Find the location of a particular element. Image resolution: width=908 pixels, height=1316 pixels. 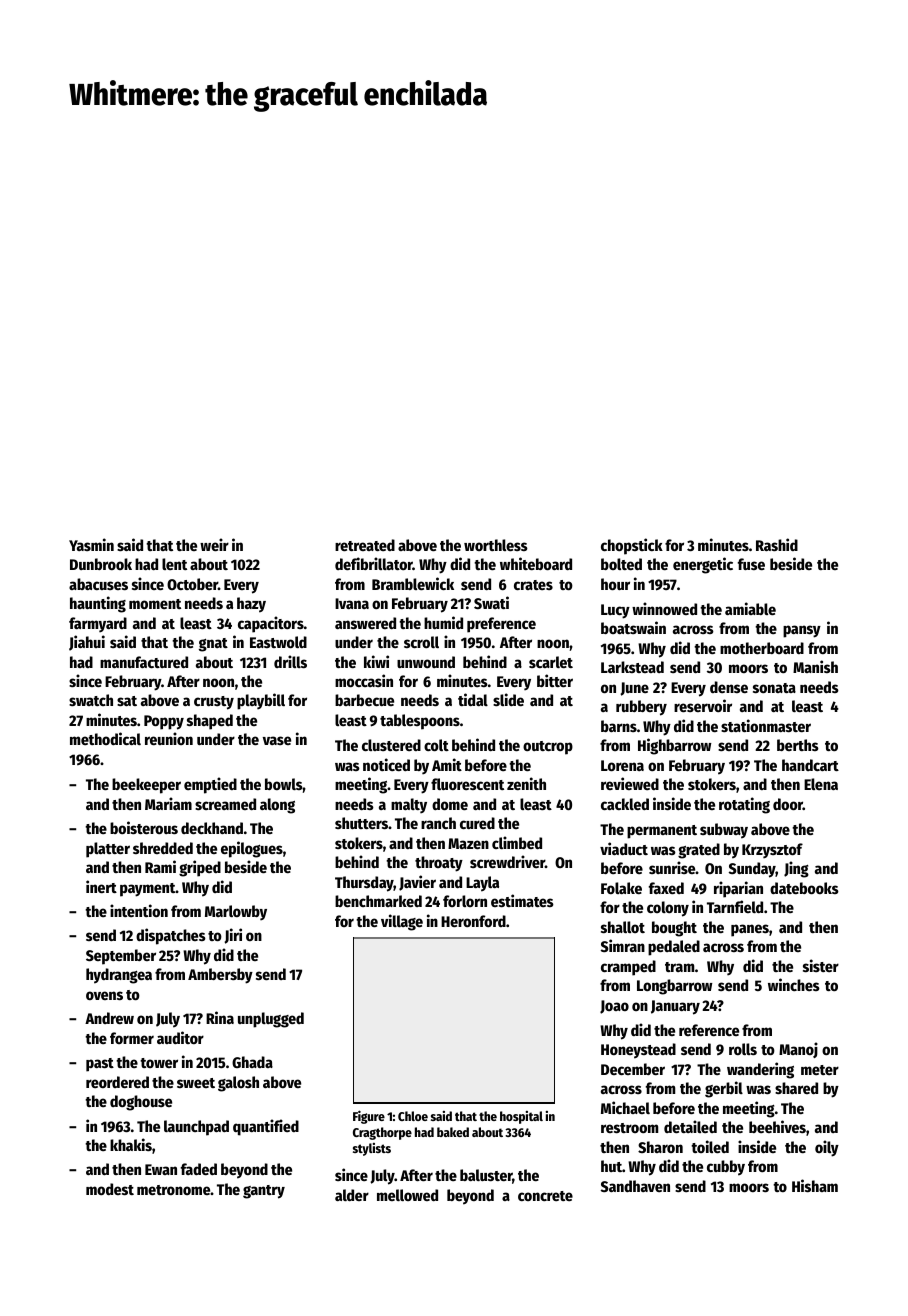

mellowed is located at coordinates (407, 1195).
